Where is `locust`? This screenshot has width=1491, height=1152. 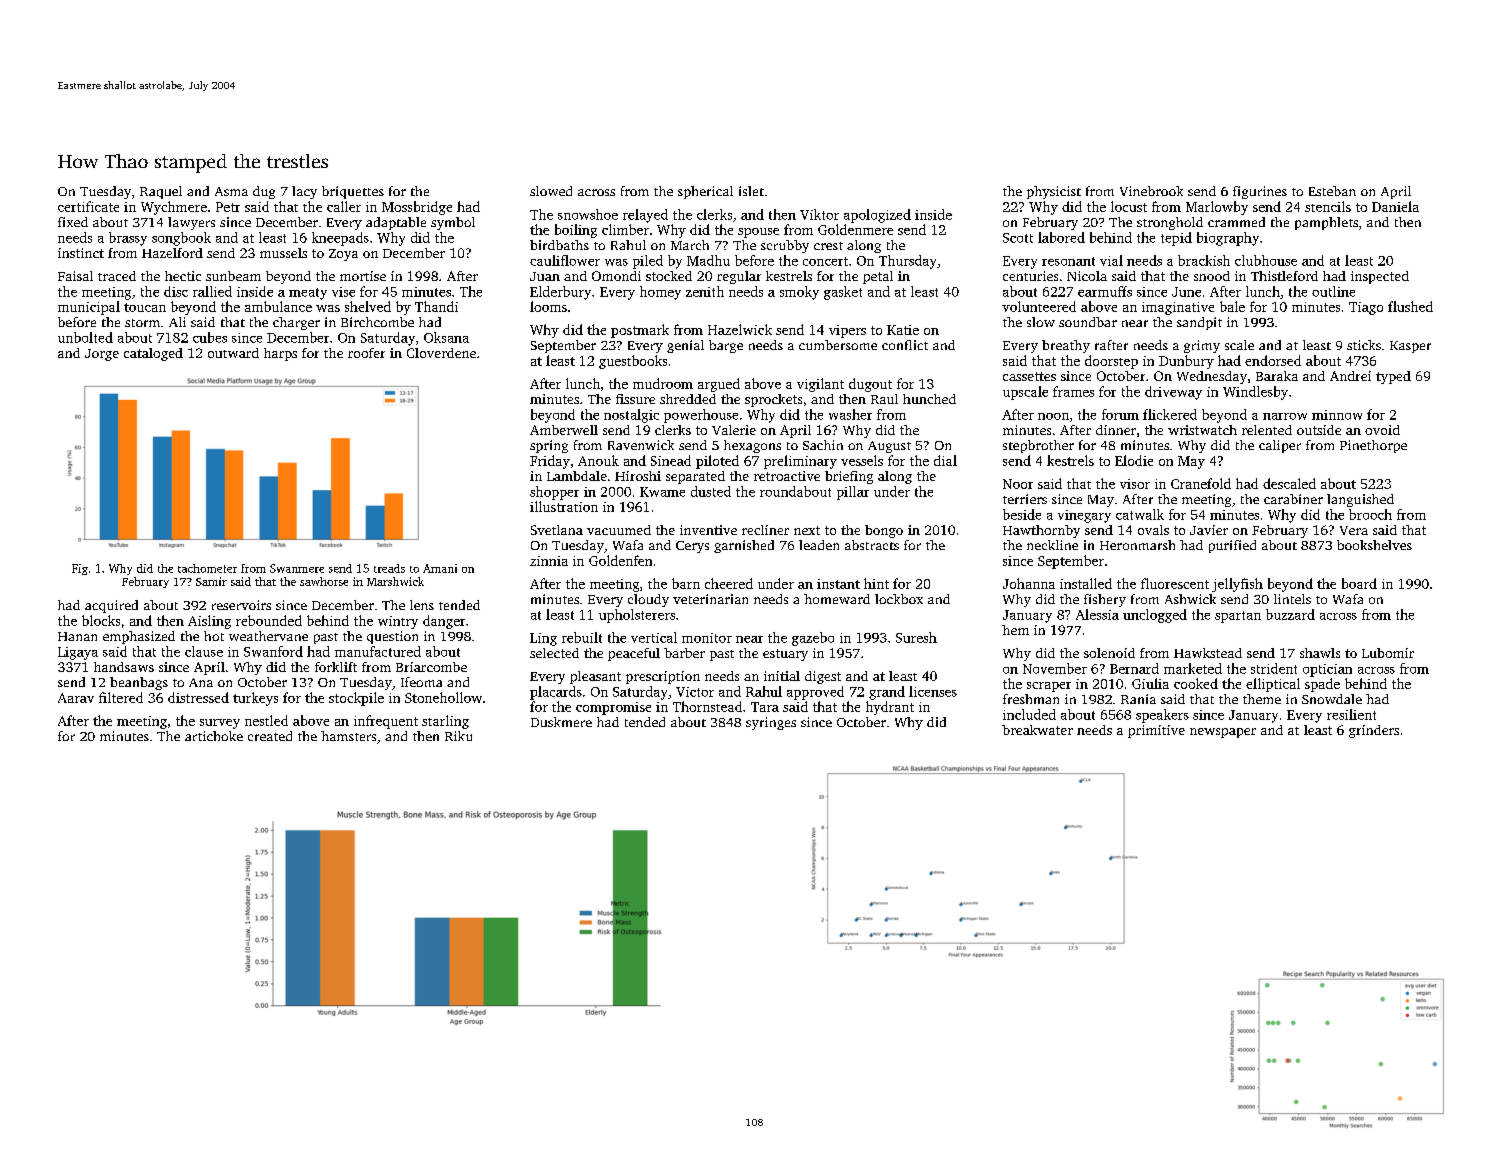 locust is located at coordinates (1129, 206).
